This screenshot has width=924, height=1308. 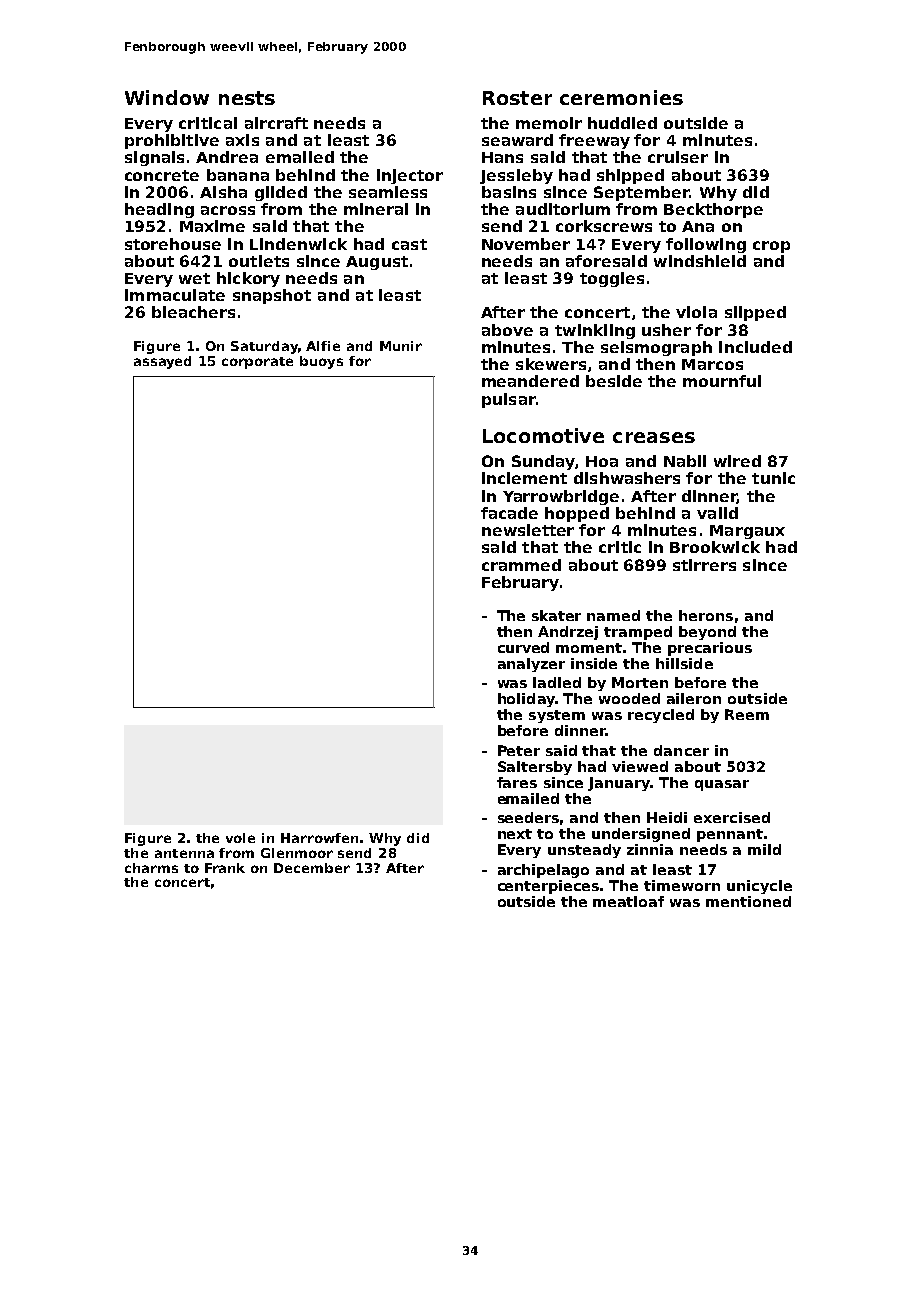 What do you see at coordinates (312, 868) in the screenshot?
I see `December` at bounding box center [312, 868].
